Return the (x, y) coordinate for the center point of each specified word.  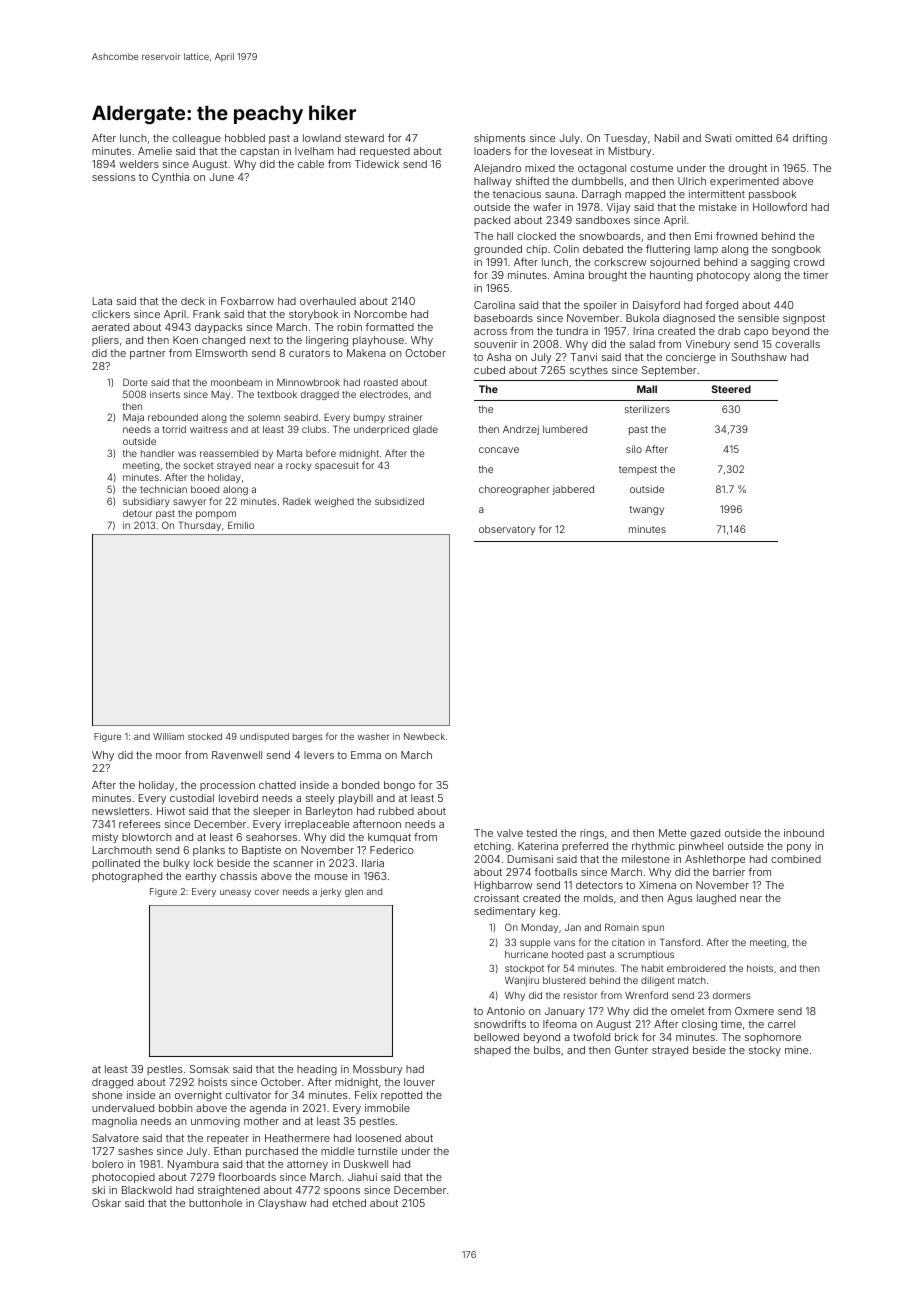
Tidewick (377, 164)
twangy (646, 510)
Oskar (106, 1203)
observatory (507, 530)
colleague (196, 139)
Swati (718, 138)
